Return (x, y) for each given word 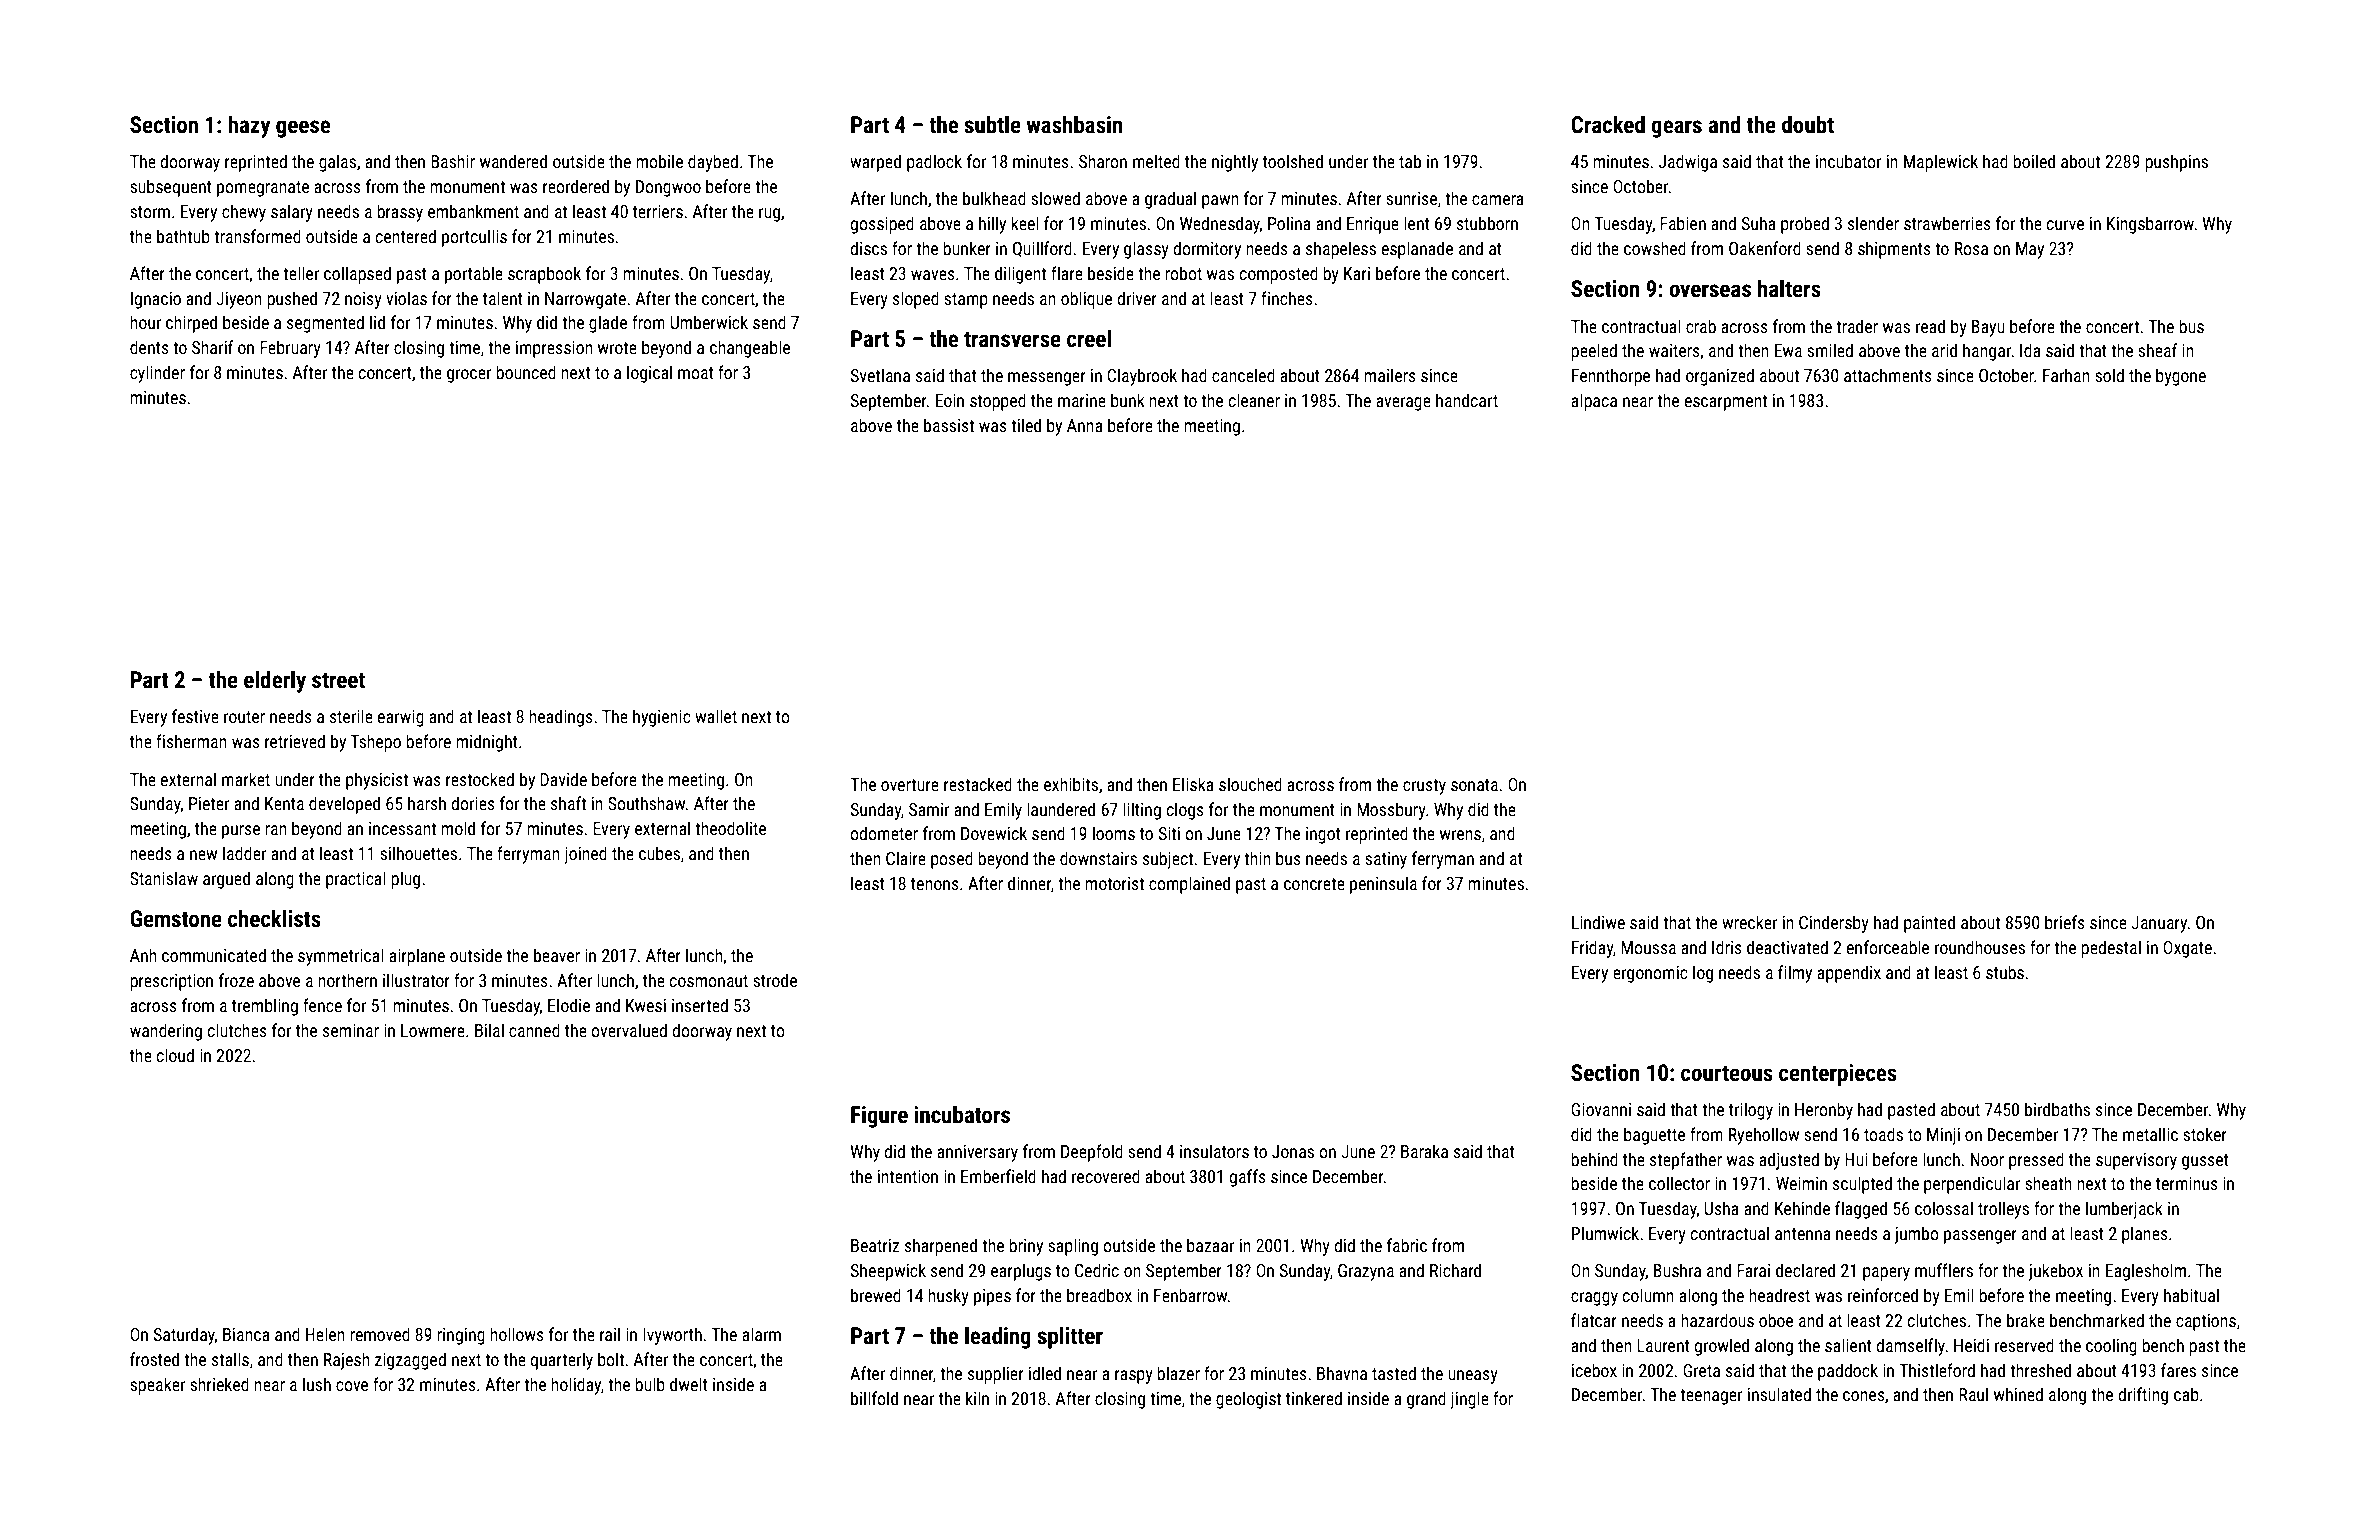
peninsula (1383, 885)
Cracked (1608, 124)
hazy (249, 126)
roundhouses (1980, 947)
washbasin (1075, 124)
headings (561, 718)
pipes (992, 1297)
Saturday (184, 1336)
